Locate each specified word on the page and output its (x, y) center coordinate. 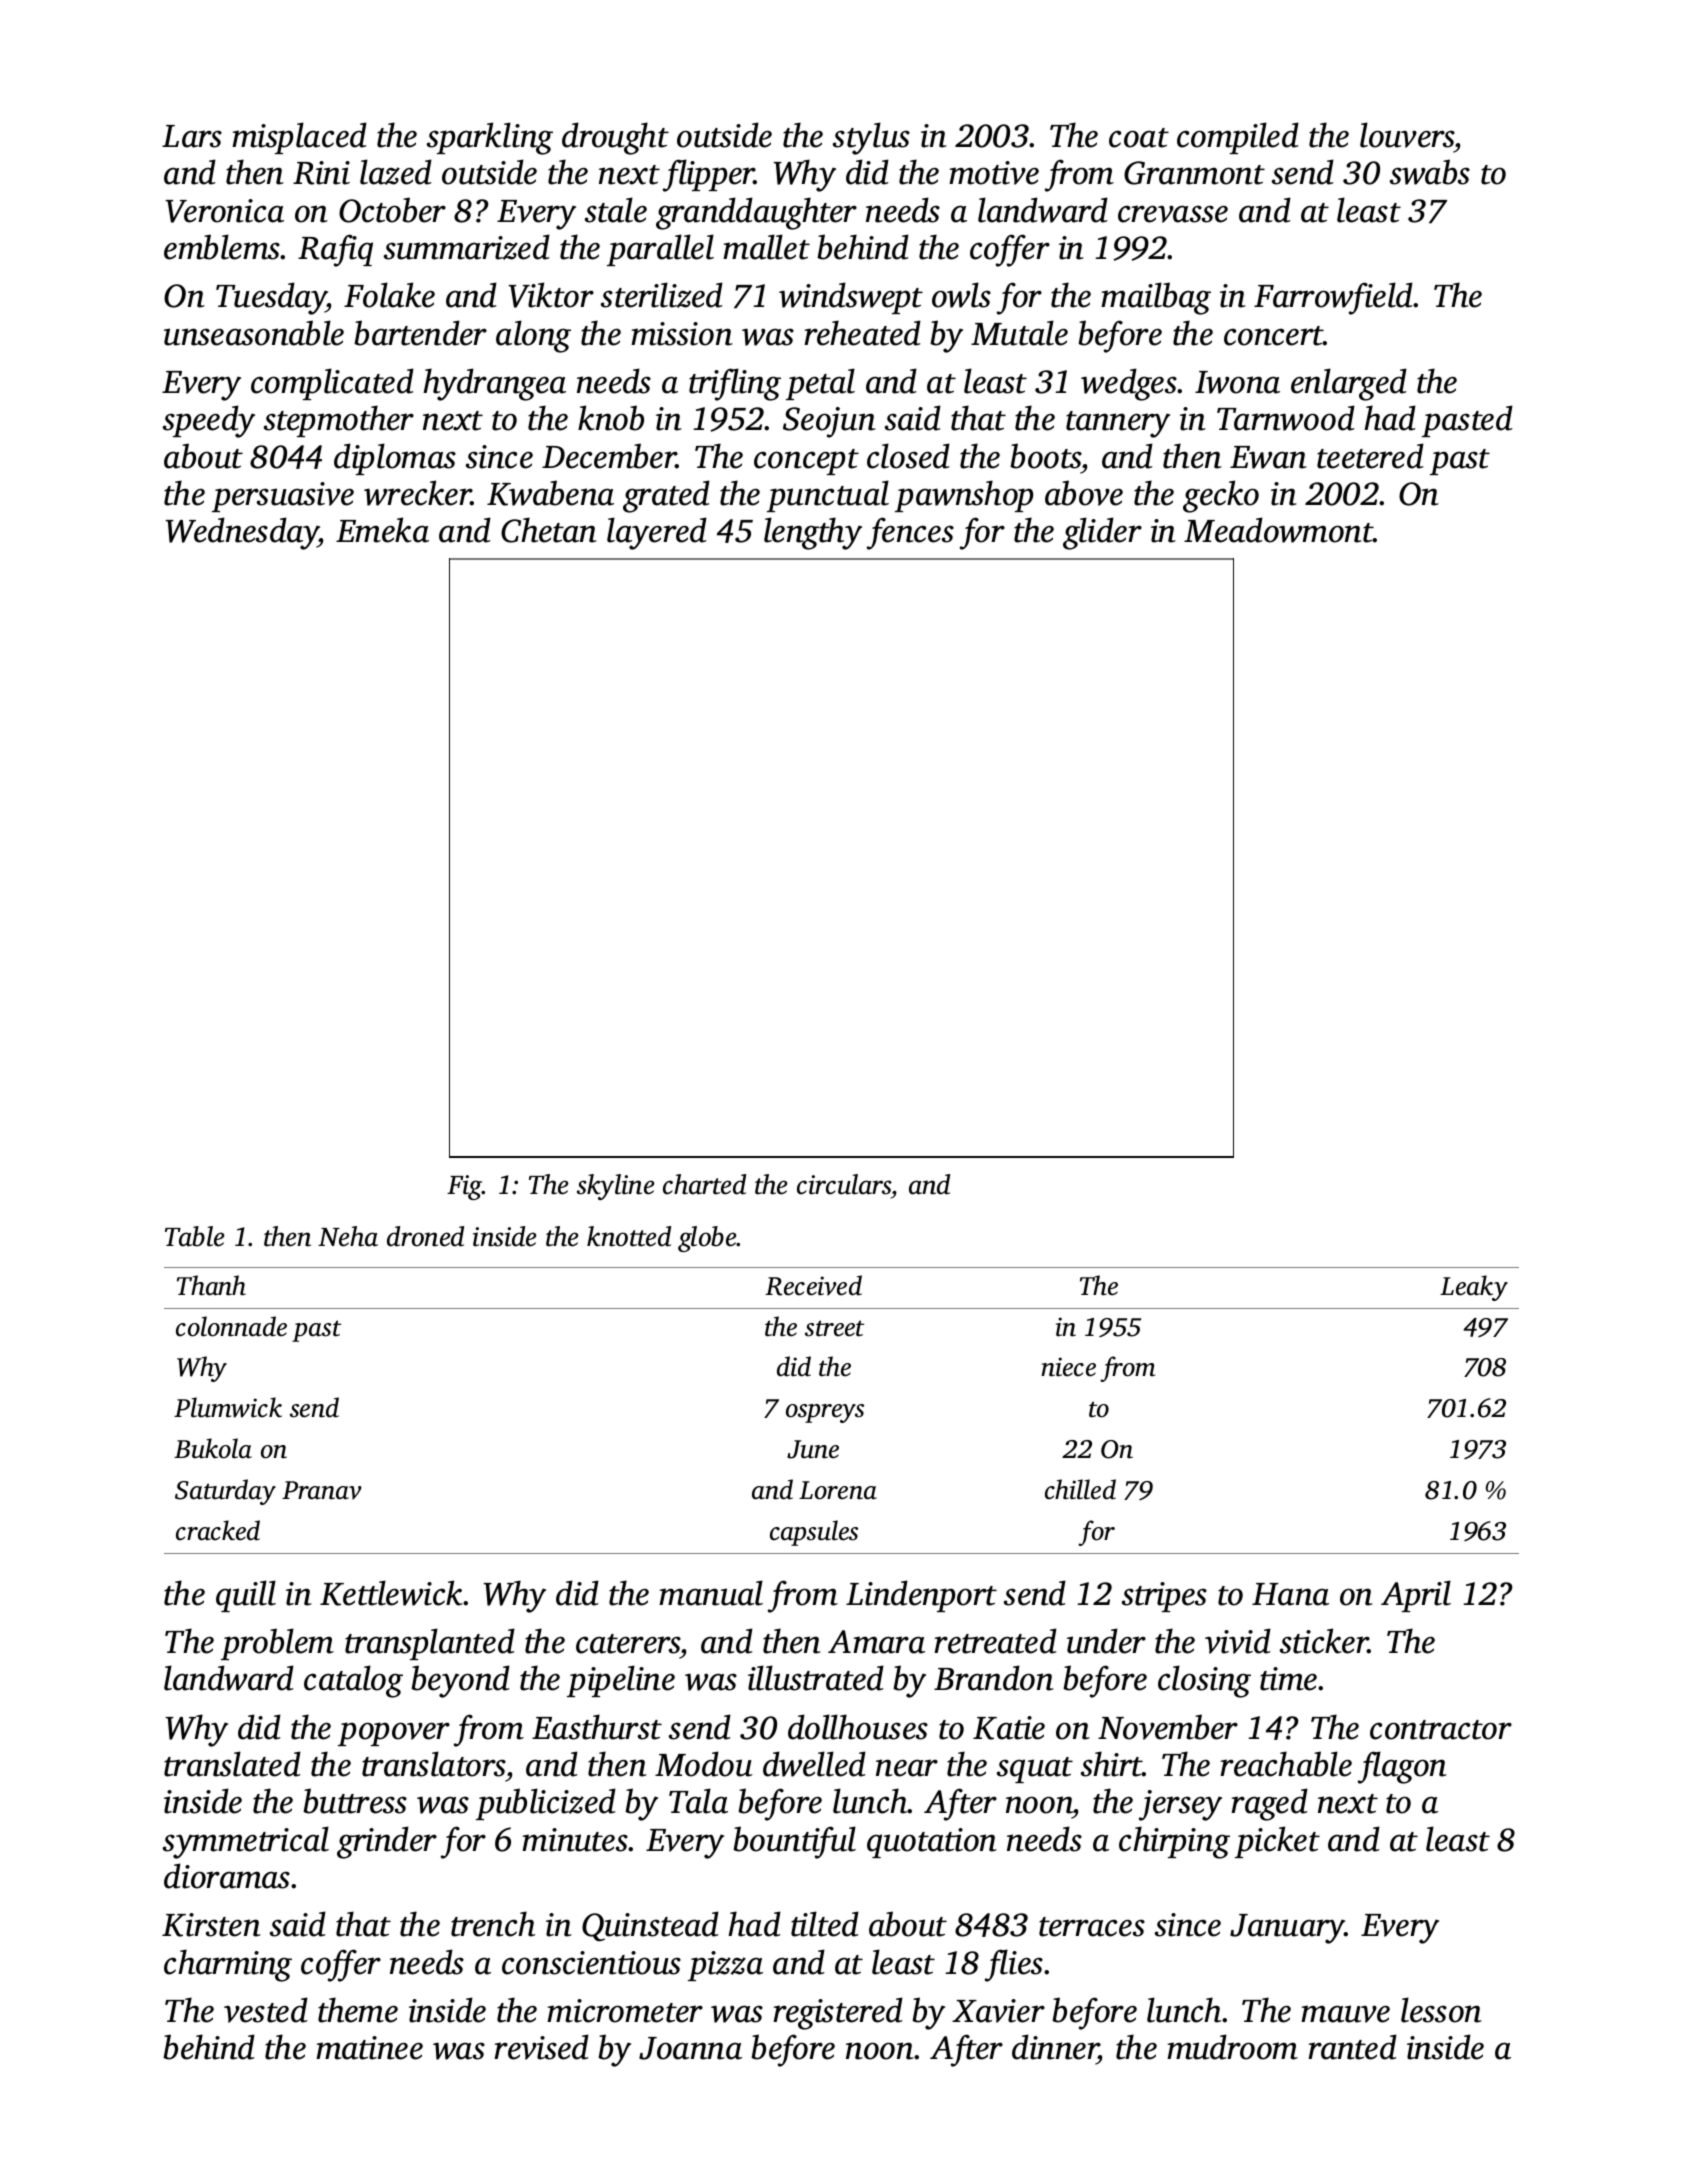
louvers (1407, 135)
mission (682, 334)
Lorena (838, 1490)
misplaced (299, 138)
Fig (464, 1187)
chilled (1080, 1489)
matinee (369, 2048)
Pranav (322, 1490)
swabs (1430, 172)
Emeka (382, 530)
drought (615, 138)
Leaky (1474, 1288)
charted (704, 1184)
